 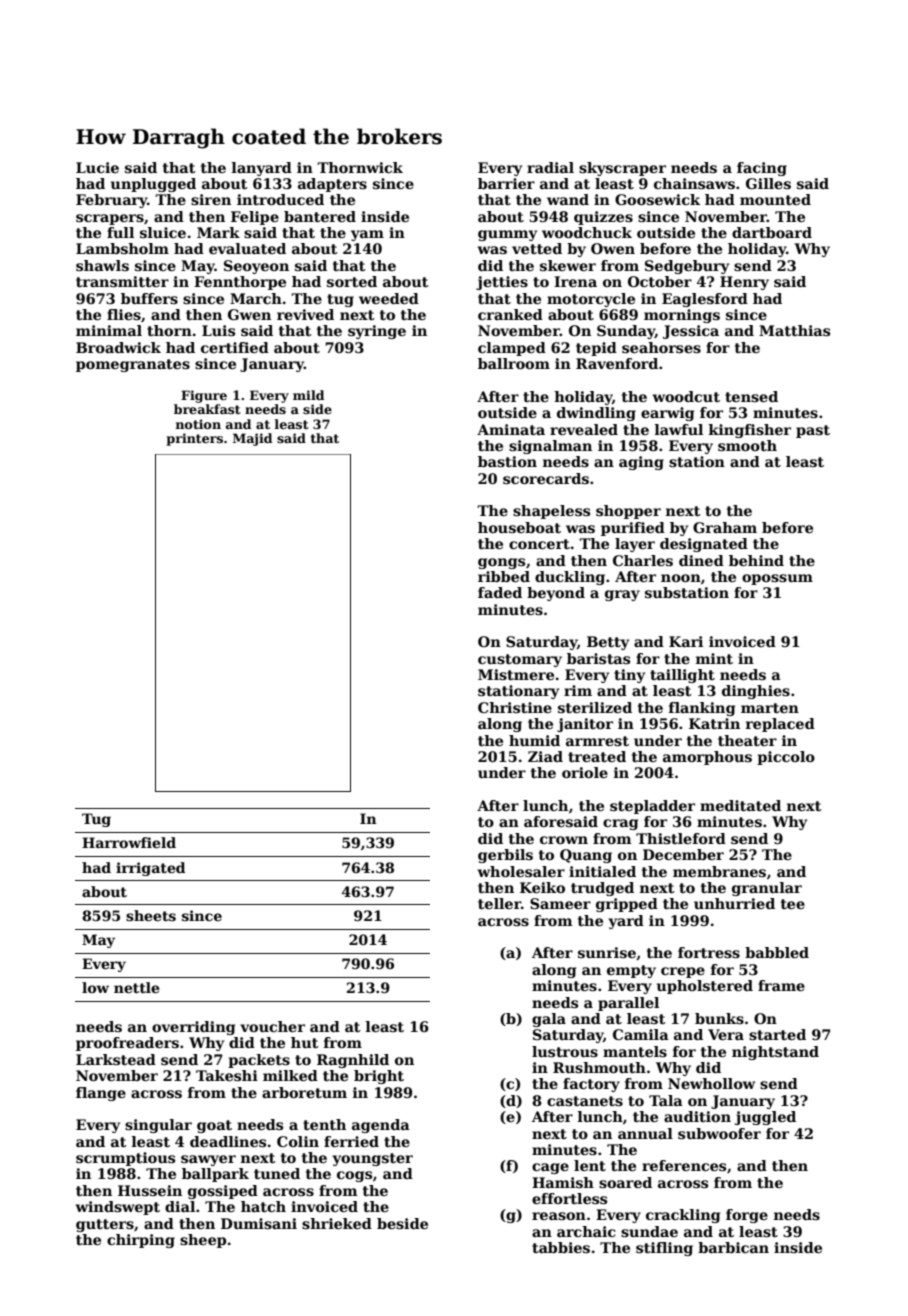 What do you see at coordinates (136, 987) in the screenshot?
I see `nettle` at bounding box center [136, 987].
